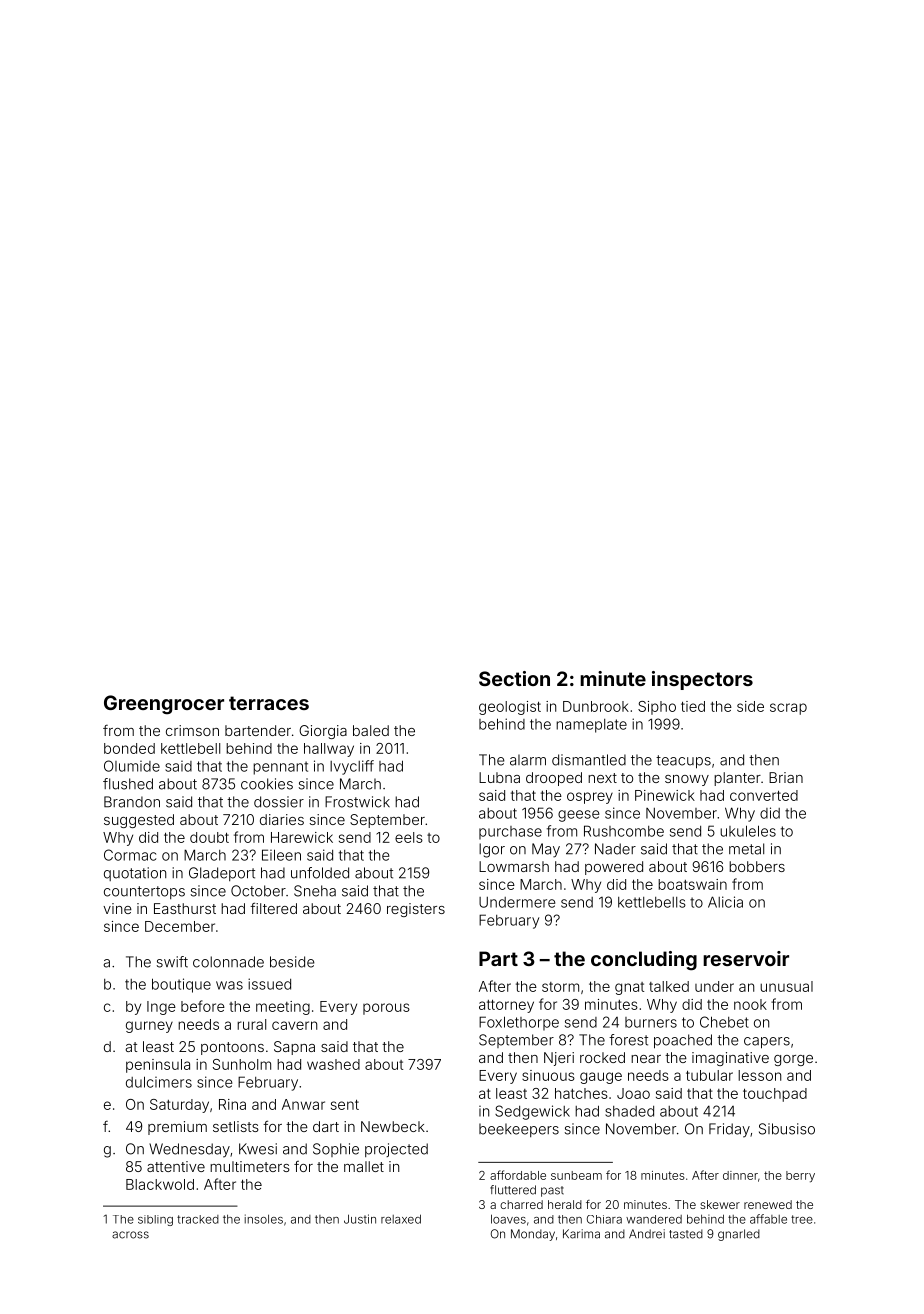  Describe the element at coordinates (514, 678) in the screenshot. I see `Section` at that location.
